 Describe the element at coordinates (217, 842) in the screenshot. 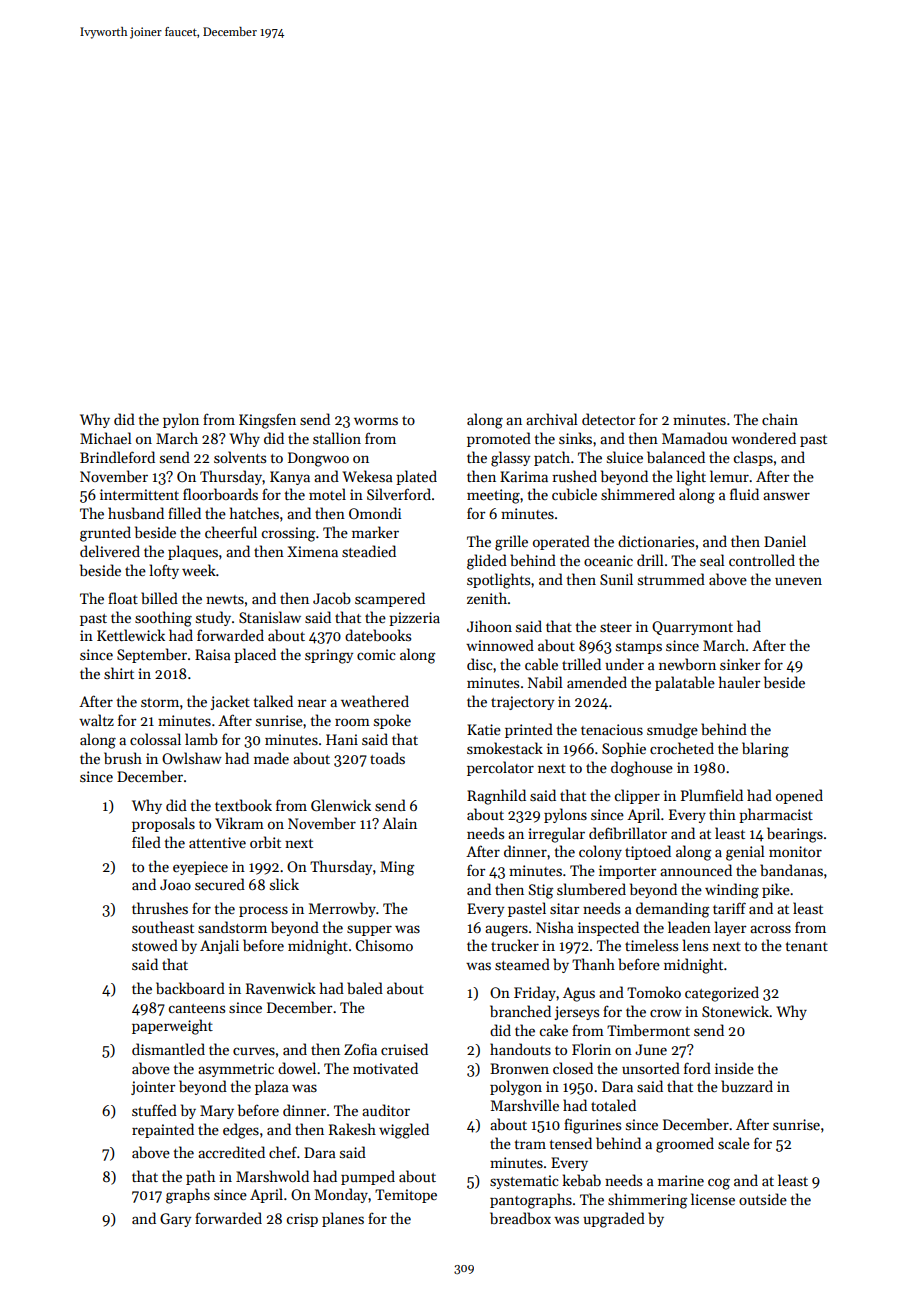

I see `attentive` at that location.
